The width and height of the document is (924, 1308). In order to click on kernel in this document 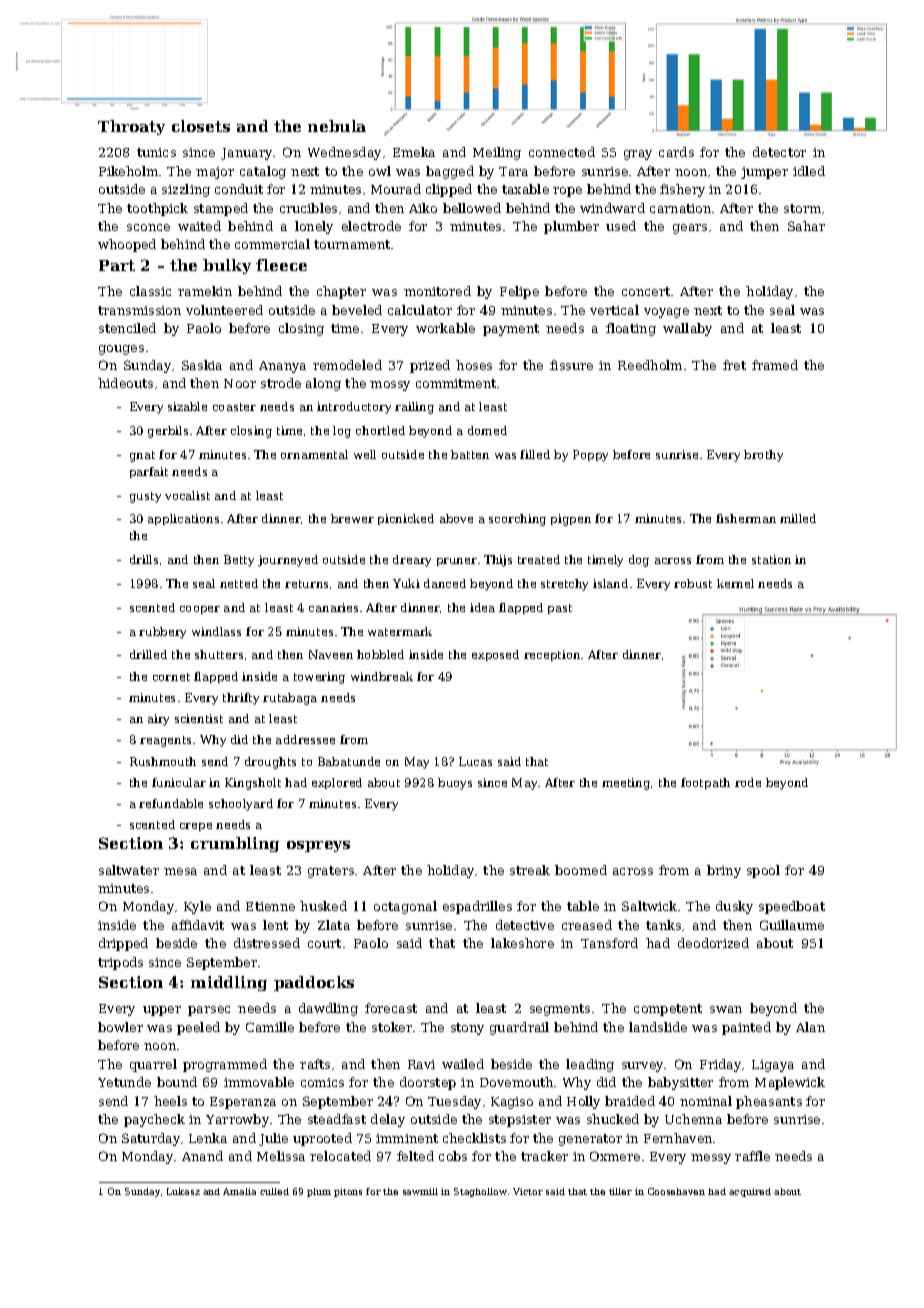, I will do `click(735, 583)`.
